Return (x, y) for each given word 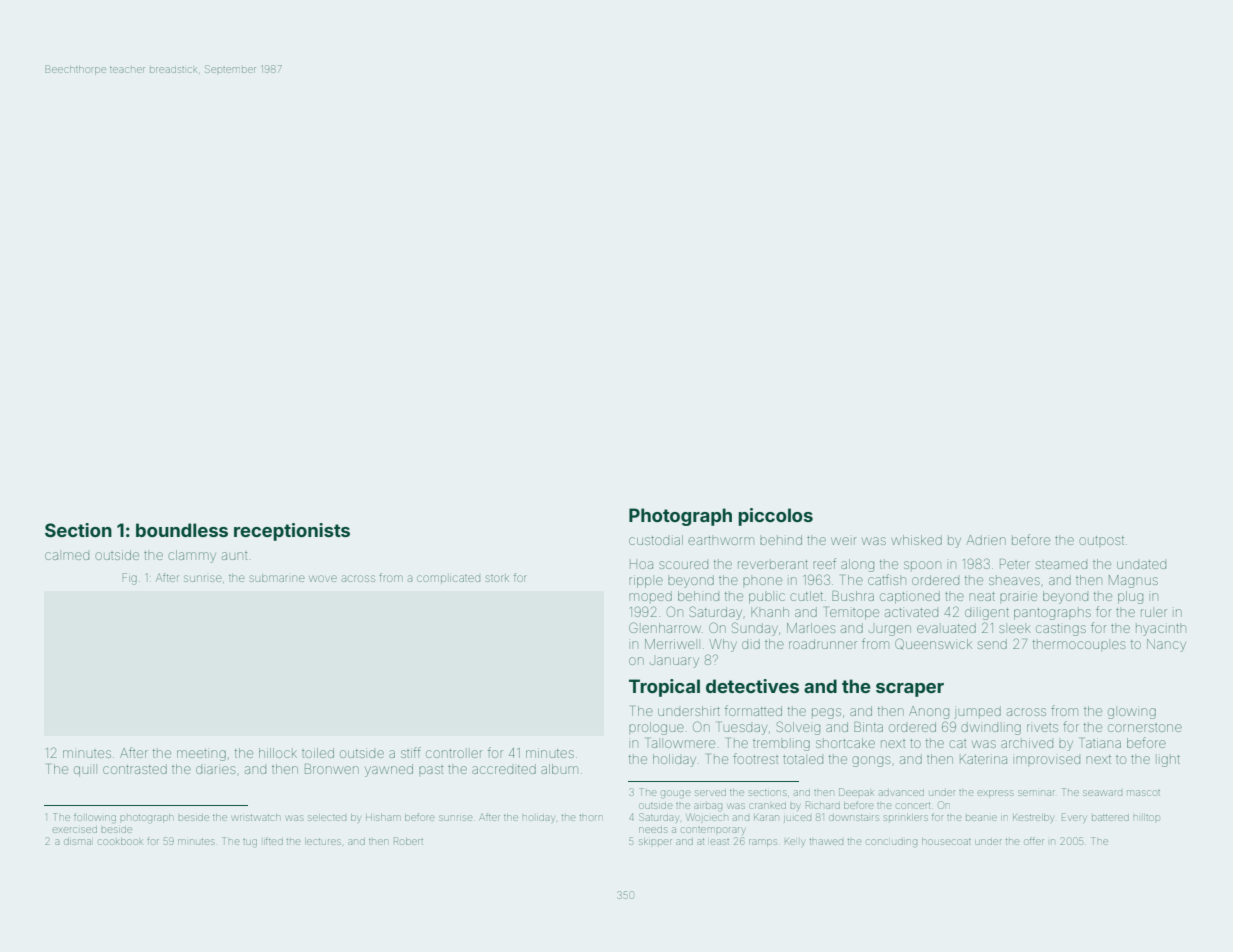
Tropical (664, 688)
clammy (192, 556)
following (95, 818)
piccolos (775, 517)
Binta (868, 727)
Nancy (1166, 645)
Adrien (986, 540)
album (559, 769)
